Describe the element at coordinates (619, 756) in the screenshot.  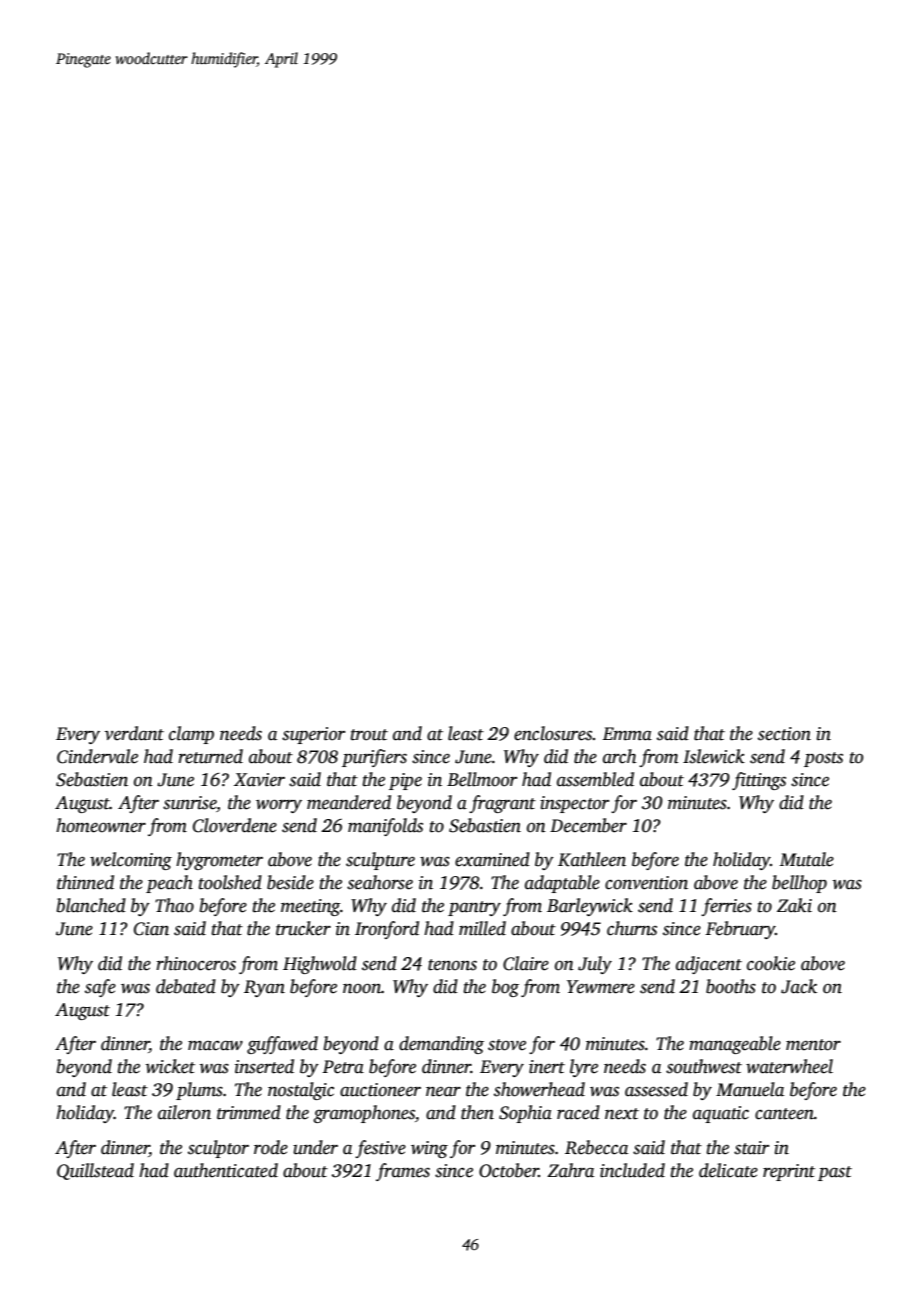
I see `arch` at that location.
